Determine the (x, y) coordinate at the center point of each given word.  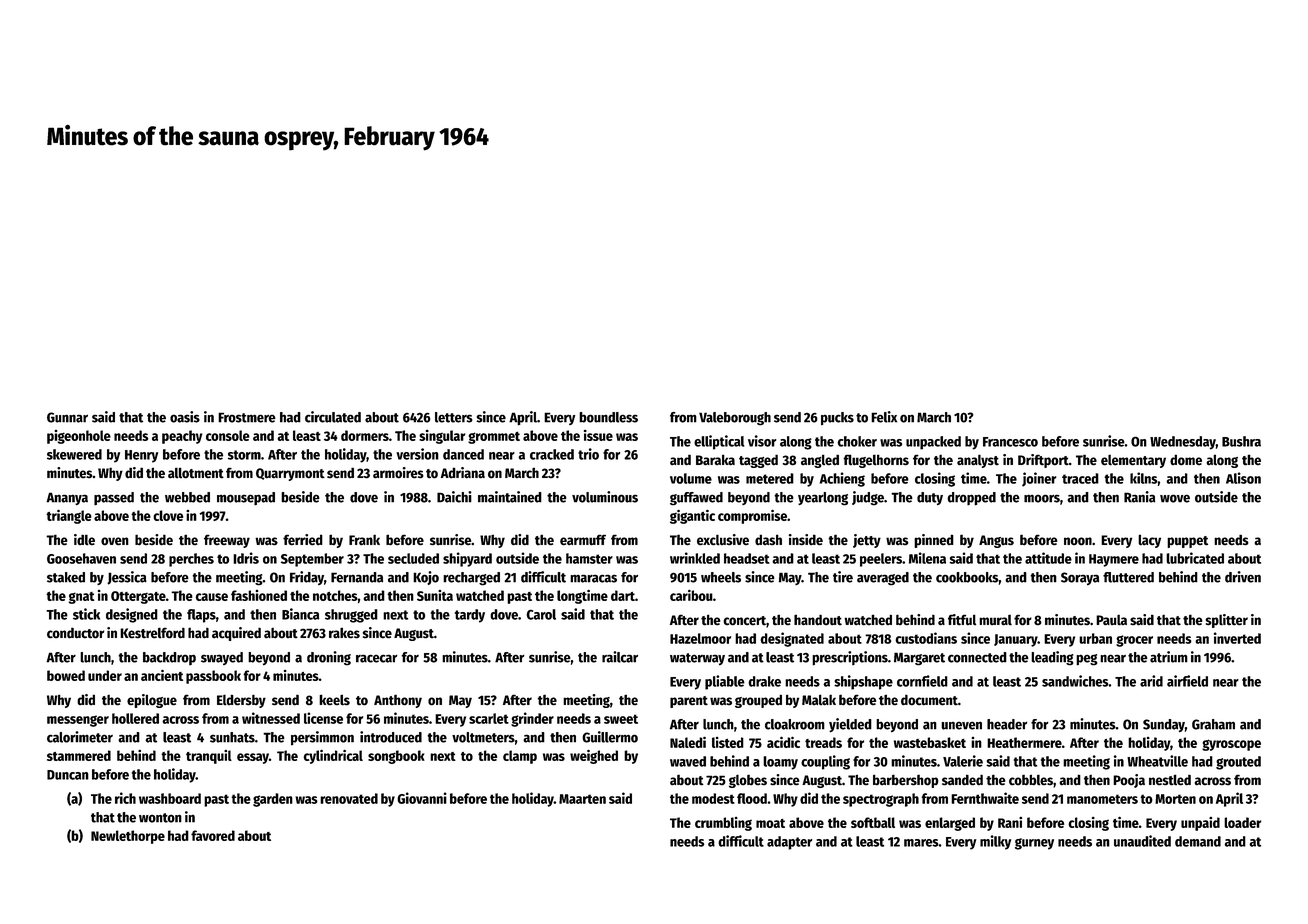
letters (453, 417)
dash (768, 539)
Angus (996, 541)
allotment (196, 473)
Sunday (1164, 725)
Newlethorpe (128, 837)
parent (689, 702)
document (929, 700)
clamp (520, 757)
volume (691, 478)
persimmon (322, 738)
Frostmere (247, 417)
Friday (307, 578)
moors (1042, 498)
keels (334, 700)
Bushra (1241, 441)
